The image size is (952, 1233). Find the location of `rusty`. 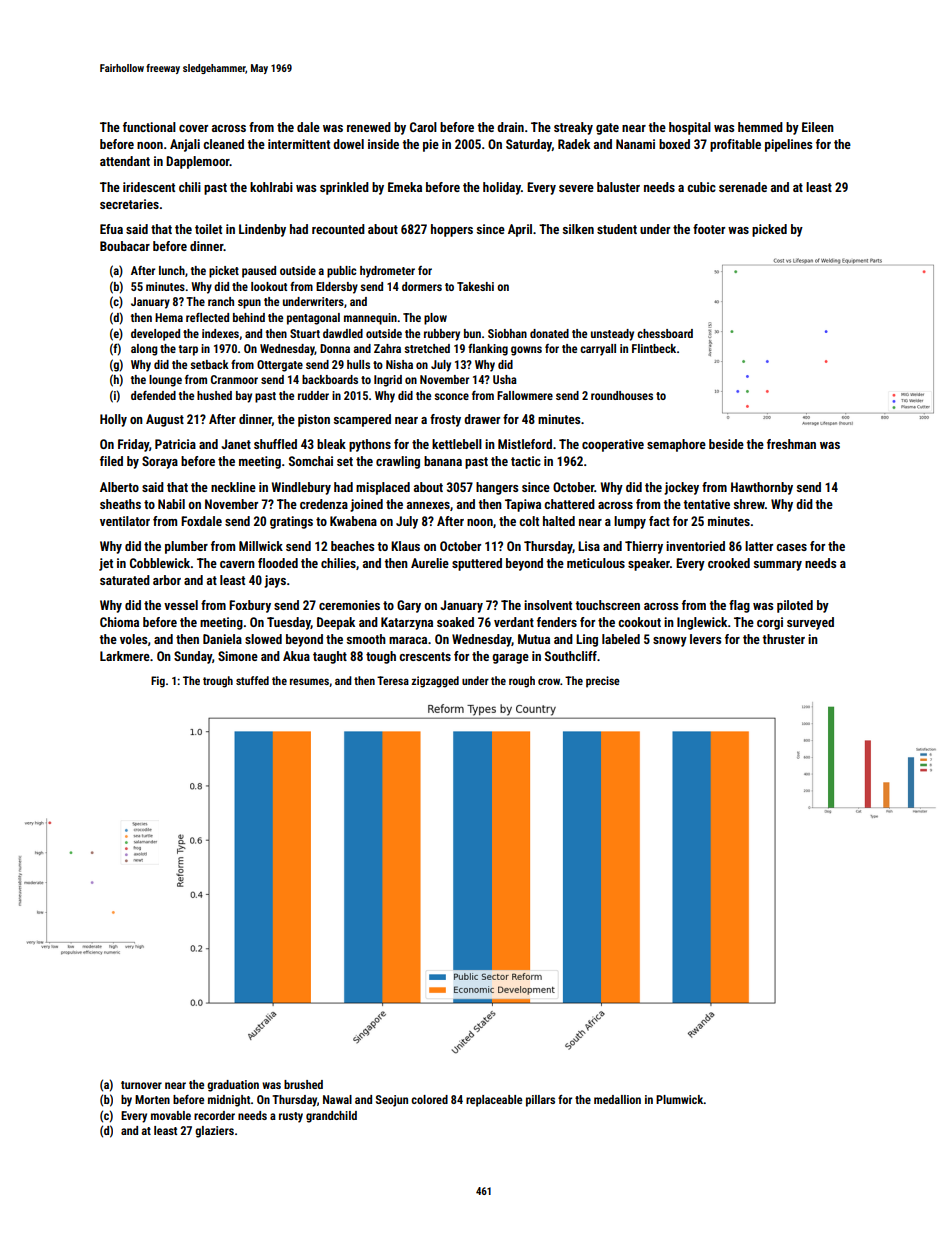

rusty is located at coordinates (291, 1117).
